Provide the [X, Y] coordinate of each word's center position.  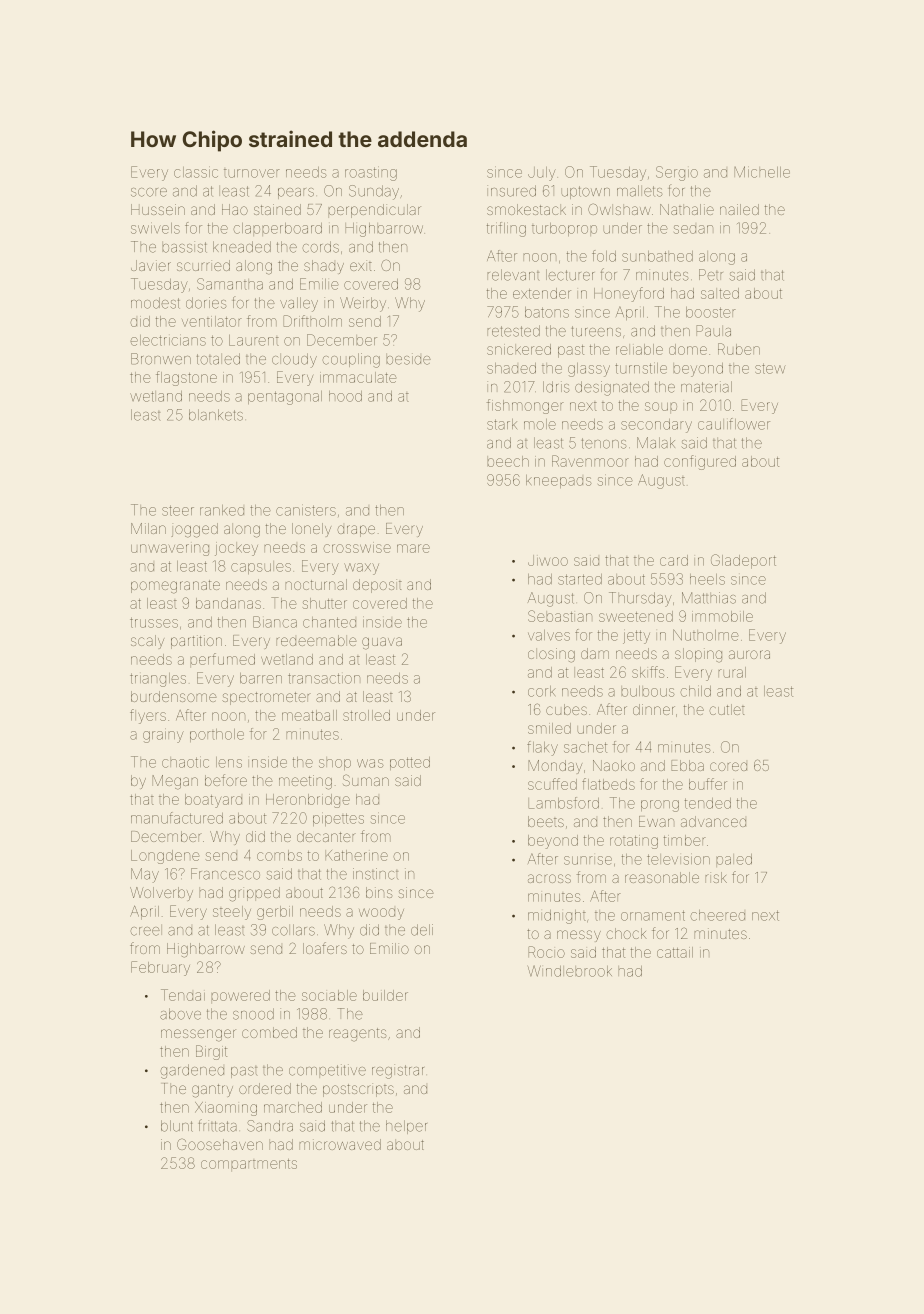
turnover [252, 173]
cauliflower [734, 424]
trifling [506, 229]
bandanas [228, 603]
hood [345, 396]
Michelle [762, 172]
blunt [177, 1126]
